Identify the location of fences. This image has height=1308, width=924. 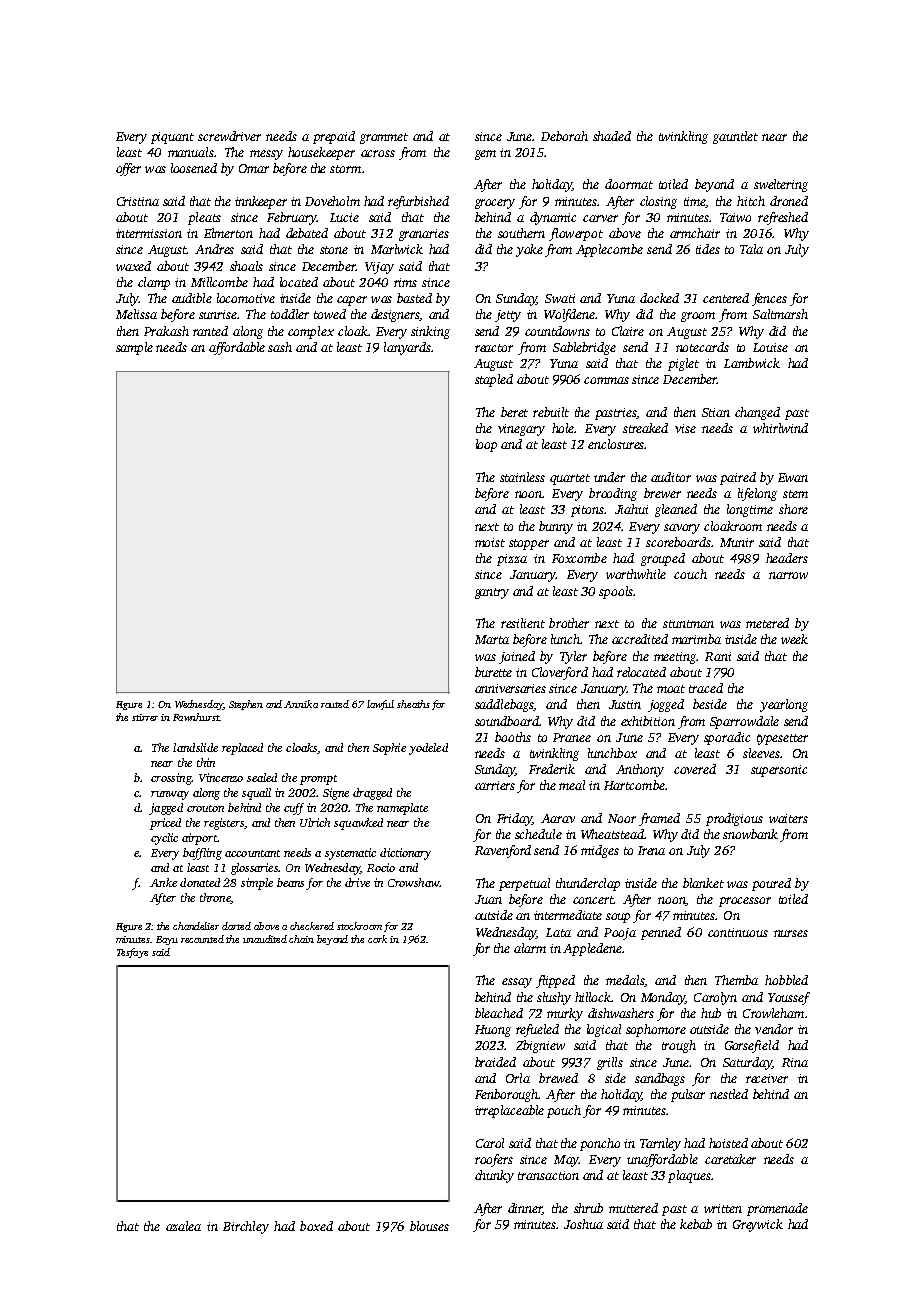
(769, 299).
